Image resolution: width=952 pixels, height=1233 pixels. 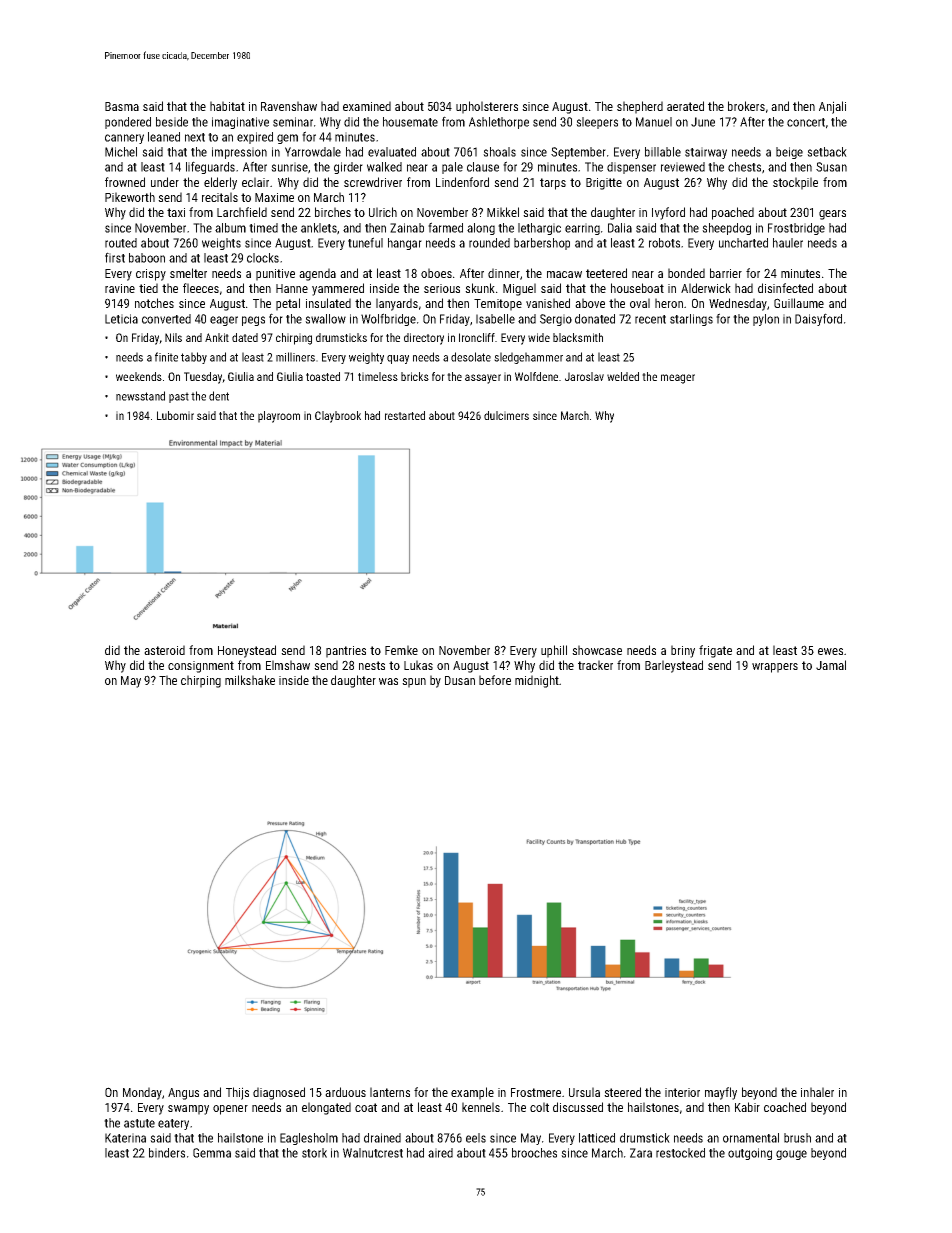 I want to click on Basma, so click(x=122, y=106).
